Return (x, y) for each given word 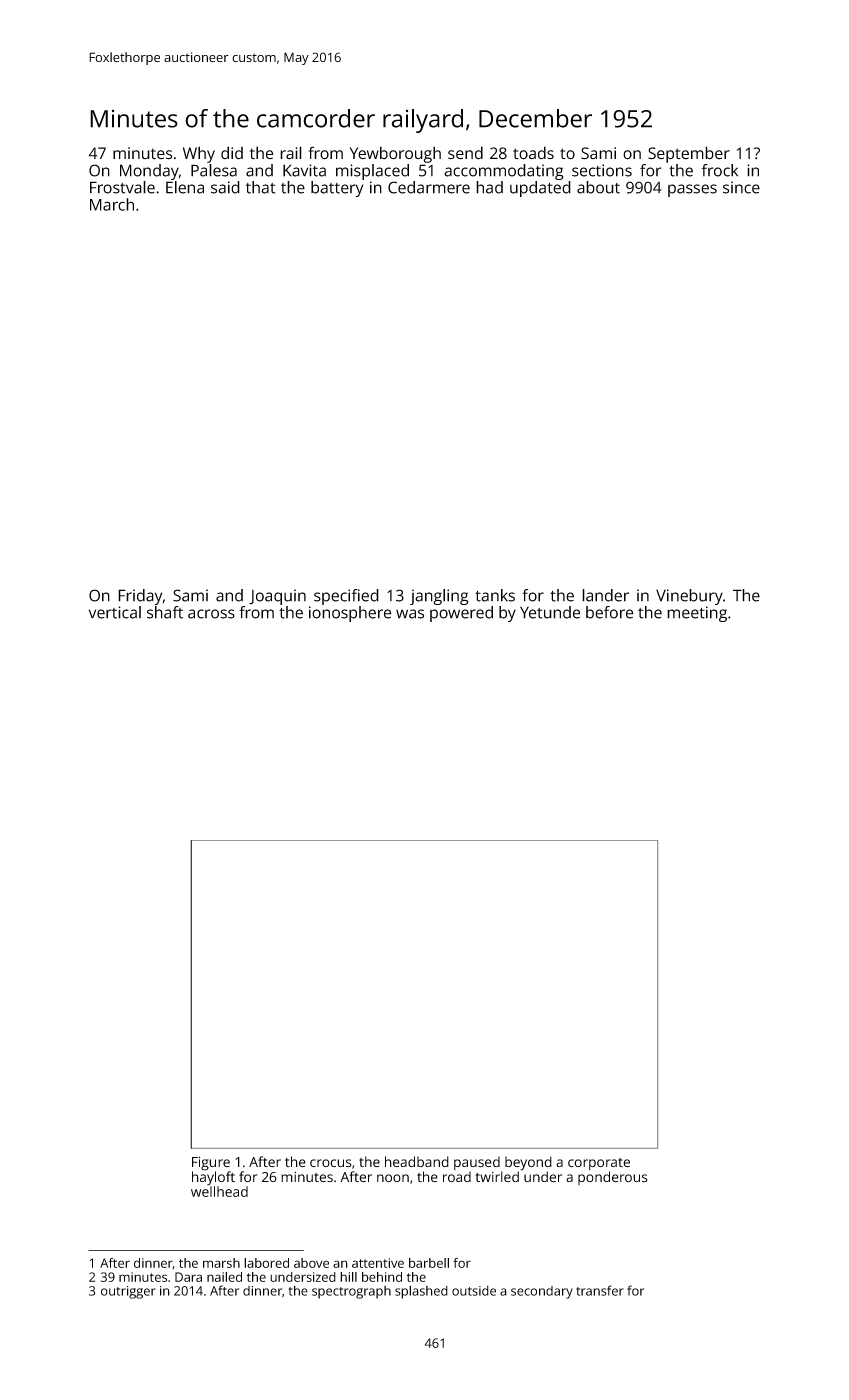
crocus (330, 1163)
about (598, 187)
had (489, 187)
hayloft (213, 1178)
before (609, 612)
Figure (211, 1164)
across (211, 614)
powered (461, 614)
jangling (439, 597)
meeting (697, 614)
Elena (185, 187)
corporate (599, 1164)
